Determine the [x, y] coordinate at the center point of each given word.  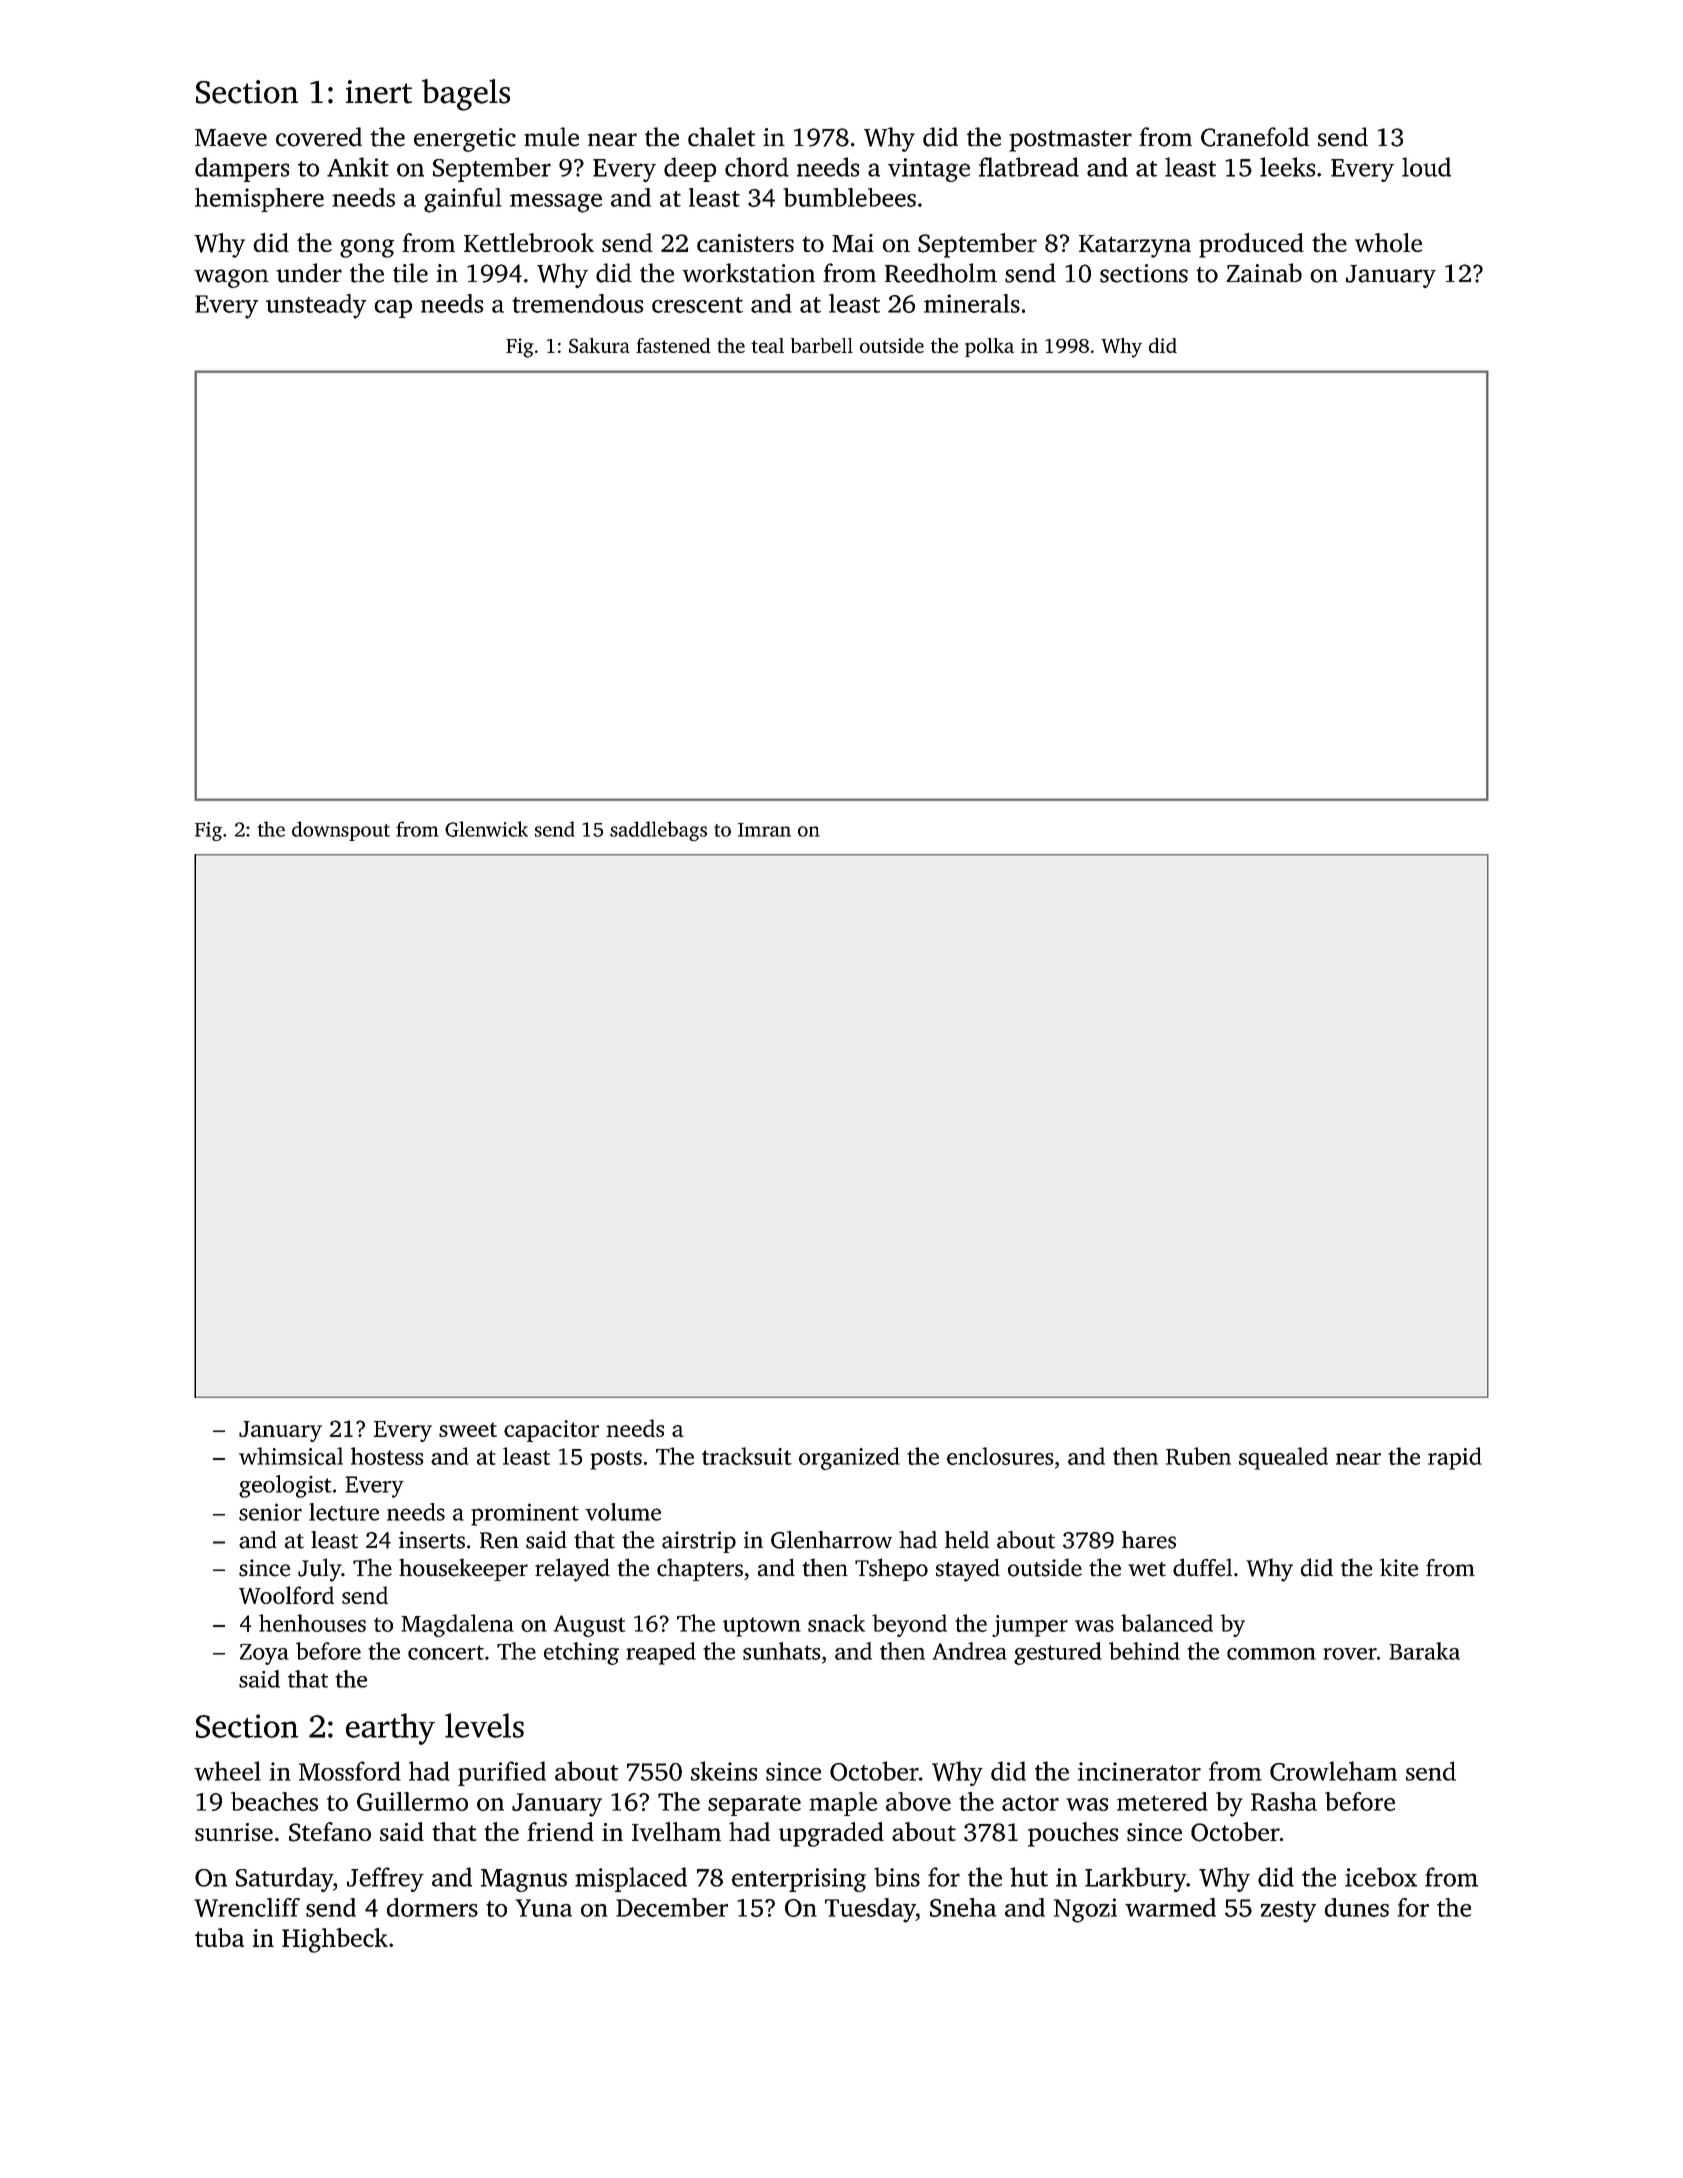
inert [379, 92]
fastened [673, 345]
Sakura [599, 345]
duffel [1202, 1567]
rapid [1455, 1458]
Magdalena [457, 1625]
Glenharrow [831, 1540]
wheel [227, 1771]
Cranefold [1255, 137]
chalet [721, 137]
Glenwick [486, 829]
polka [989, 347]
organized [849, 1458]
